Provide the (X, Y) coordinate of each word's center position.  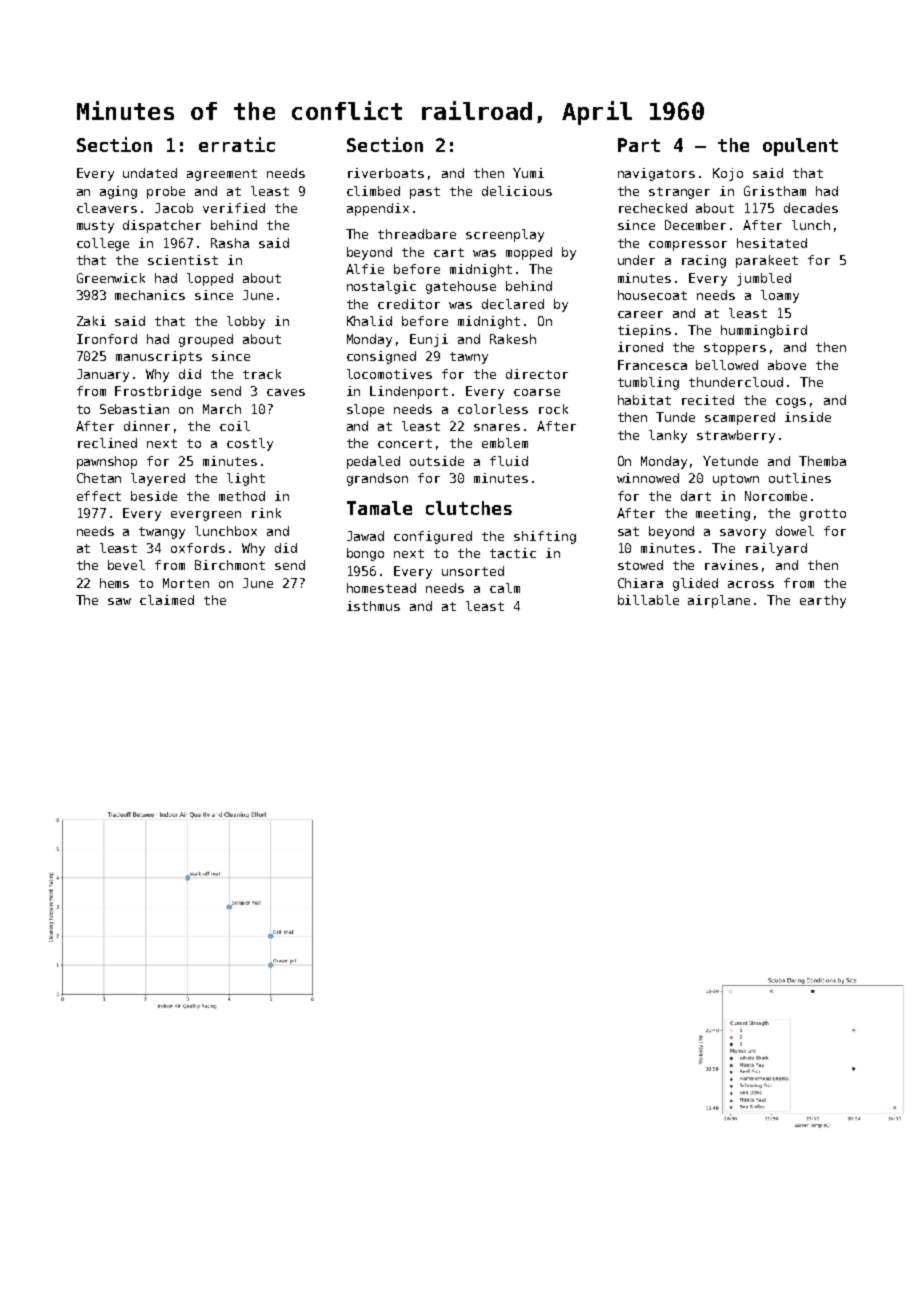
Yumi (528, 173)
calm (505, 588)
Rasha (230, 243)
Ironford (107, 339)
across (751, 584)
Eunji (429, 340)
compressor (688, 246)
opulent (800, 147)
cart (449, 252)
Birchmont (230, 565)
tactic (513, 553)
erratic (237, 144)
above (787, 365)
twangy (162, 533)
